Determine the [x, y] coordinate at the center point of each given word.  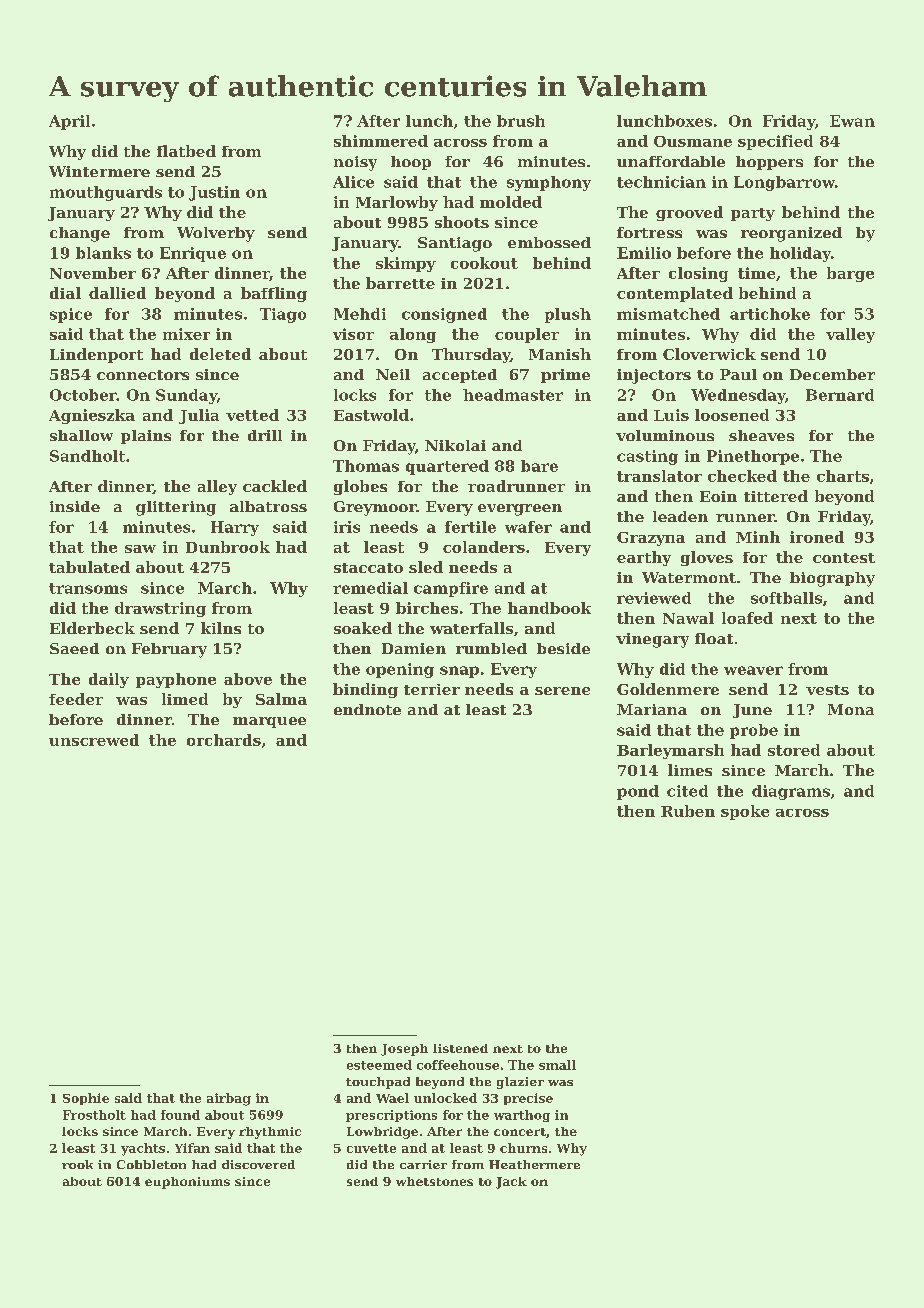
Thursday [471, 355]
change [80, 234]
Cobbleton [151, 1164]
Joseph [404, 1050]
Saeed [74, 648]
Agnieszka [92, 416]
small [557, 1065]
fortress [649, 232]
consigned [444, 315]
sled [426, 567]
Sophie [86, 1099]
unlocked [445, 1098]
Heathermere [534, 1164]
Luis [671, 415]
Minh [758, 537]
